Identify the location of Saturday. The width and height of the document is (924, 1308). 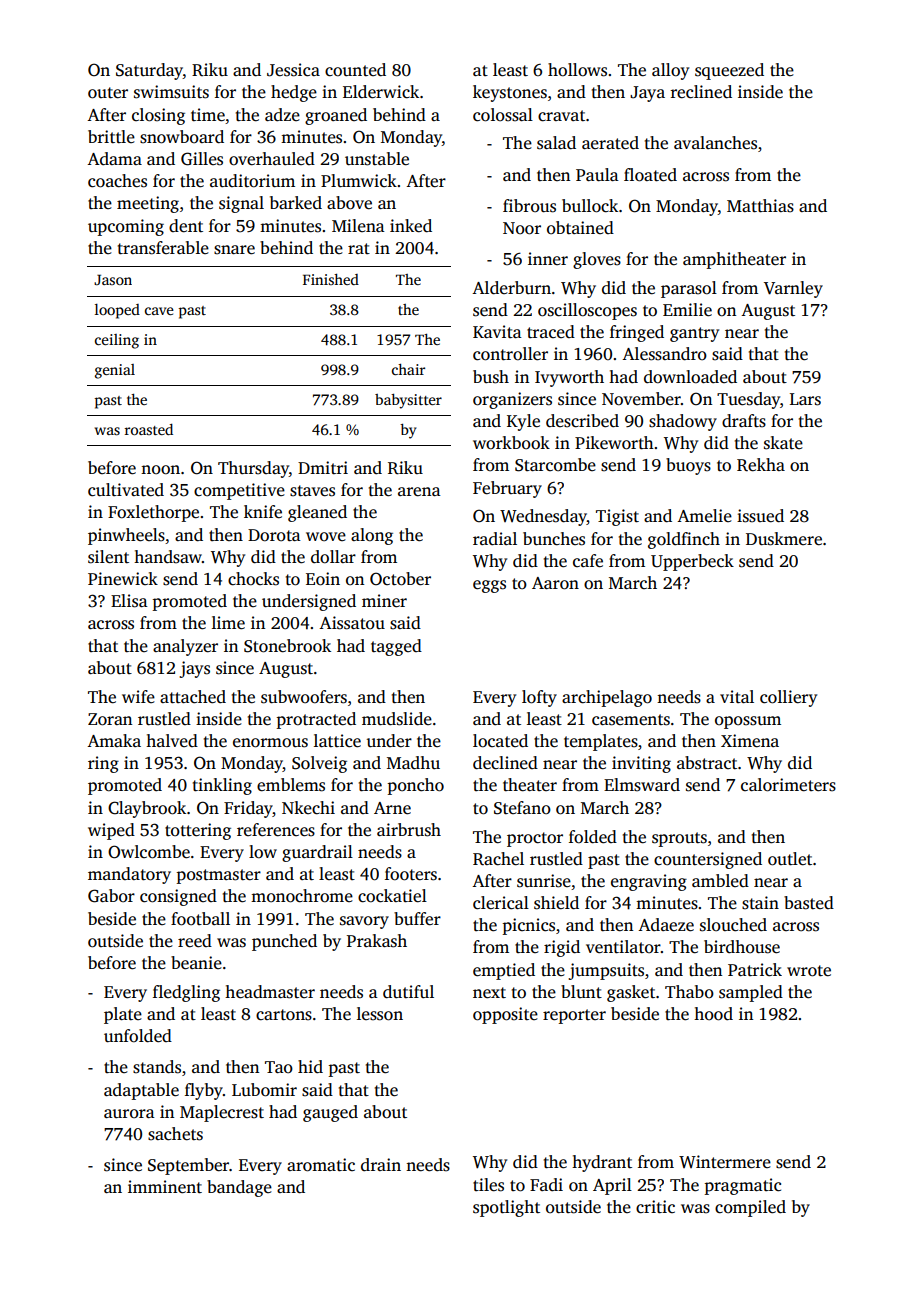
(149, 71).
